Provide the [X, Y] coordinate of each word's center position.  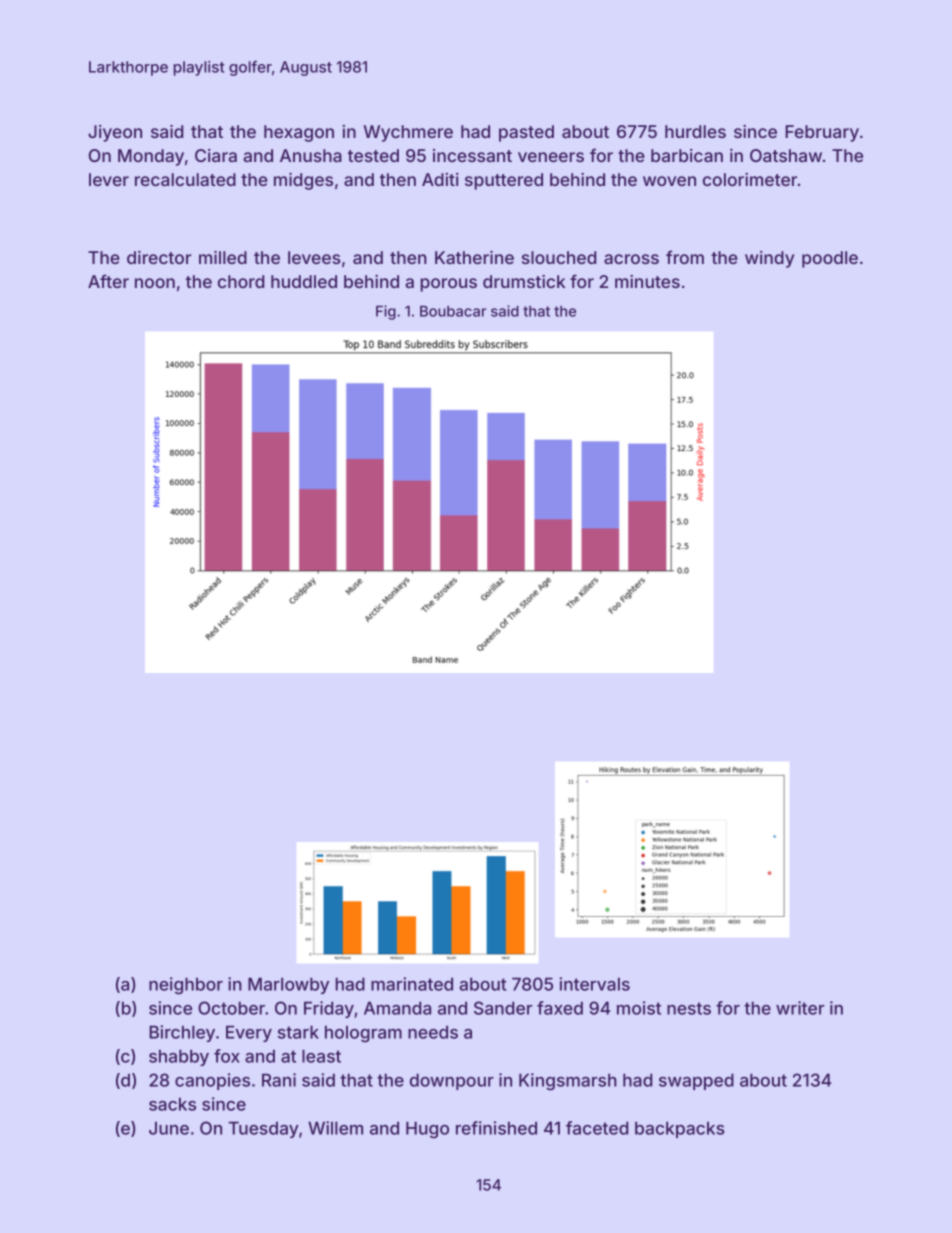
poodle [830, 259]
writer [800, 1008]
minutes [647, 281]
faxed [560, 1008]
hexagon [299, 133]
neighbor [186, 986]
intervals [594, 984]
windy [769, 259]
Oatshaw [786, 155]
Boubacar [453, 311]
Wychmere [408, 133]
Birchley [182, 1033]
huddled [304, 281]
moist [639, 1008]
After [108, 281]
